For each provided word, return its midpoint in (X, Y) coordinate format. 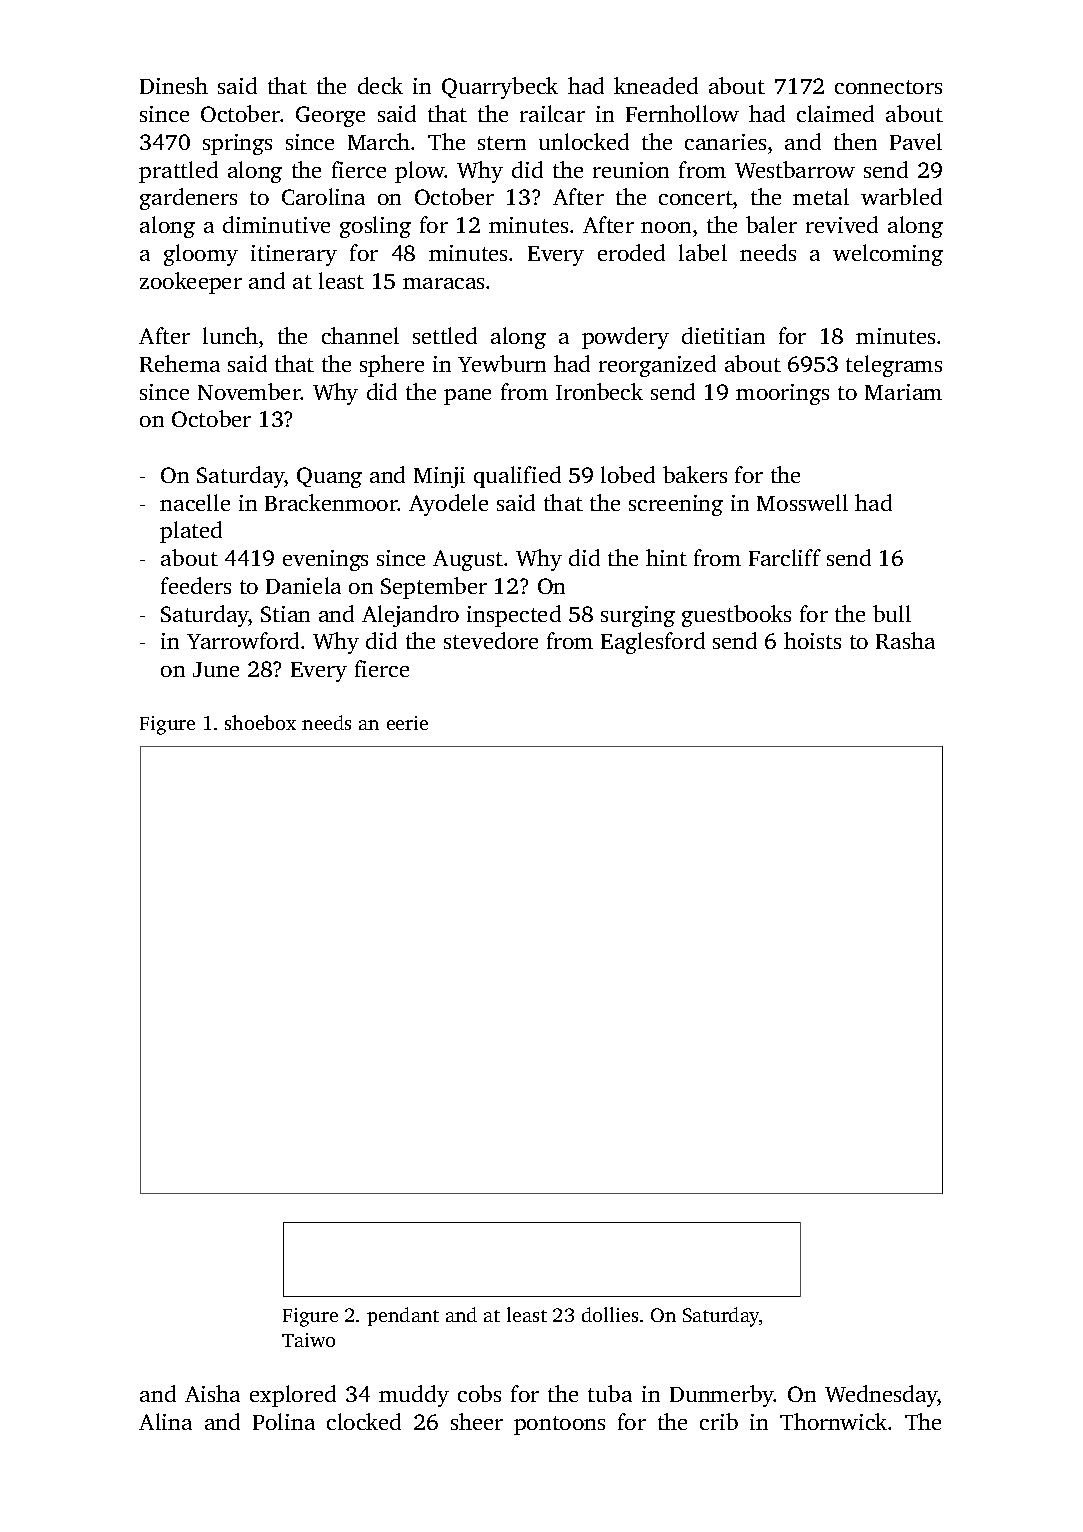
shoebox (260, 722)
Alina (165, 1421)
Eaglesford (653, 643)
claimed (835, 113)
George (330, 116)
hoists (812, 640)
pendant (403, 1316)
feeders (196, 585)
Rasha (905, 640)
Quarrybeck (500, 88)
